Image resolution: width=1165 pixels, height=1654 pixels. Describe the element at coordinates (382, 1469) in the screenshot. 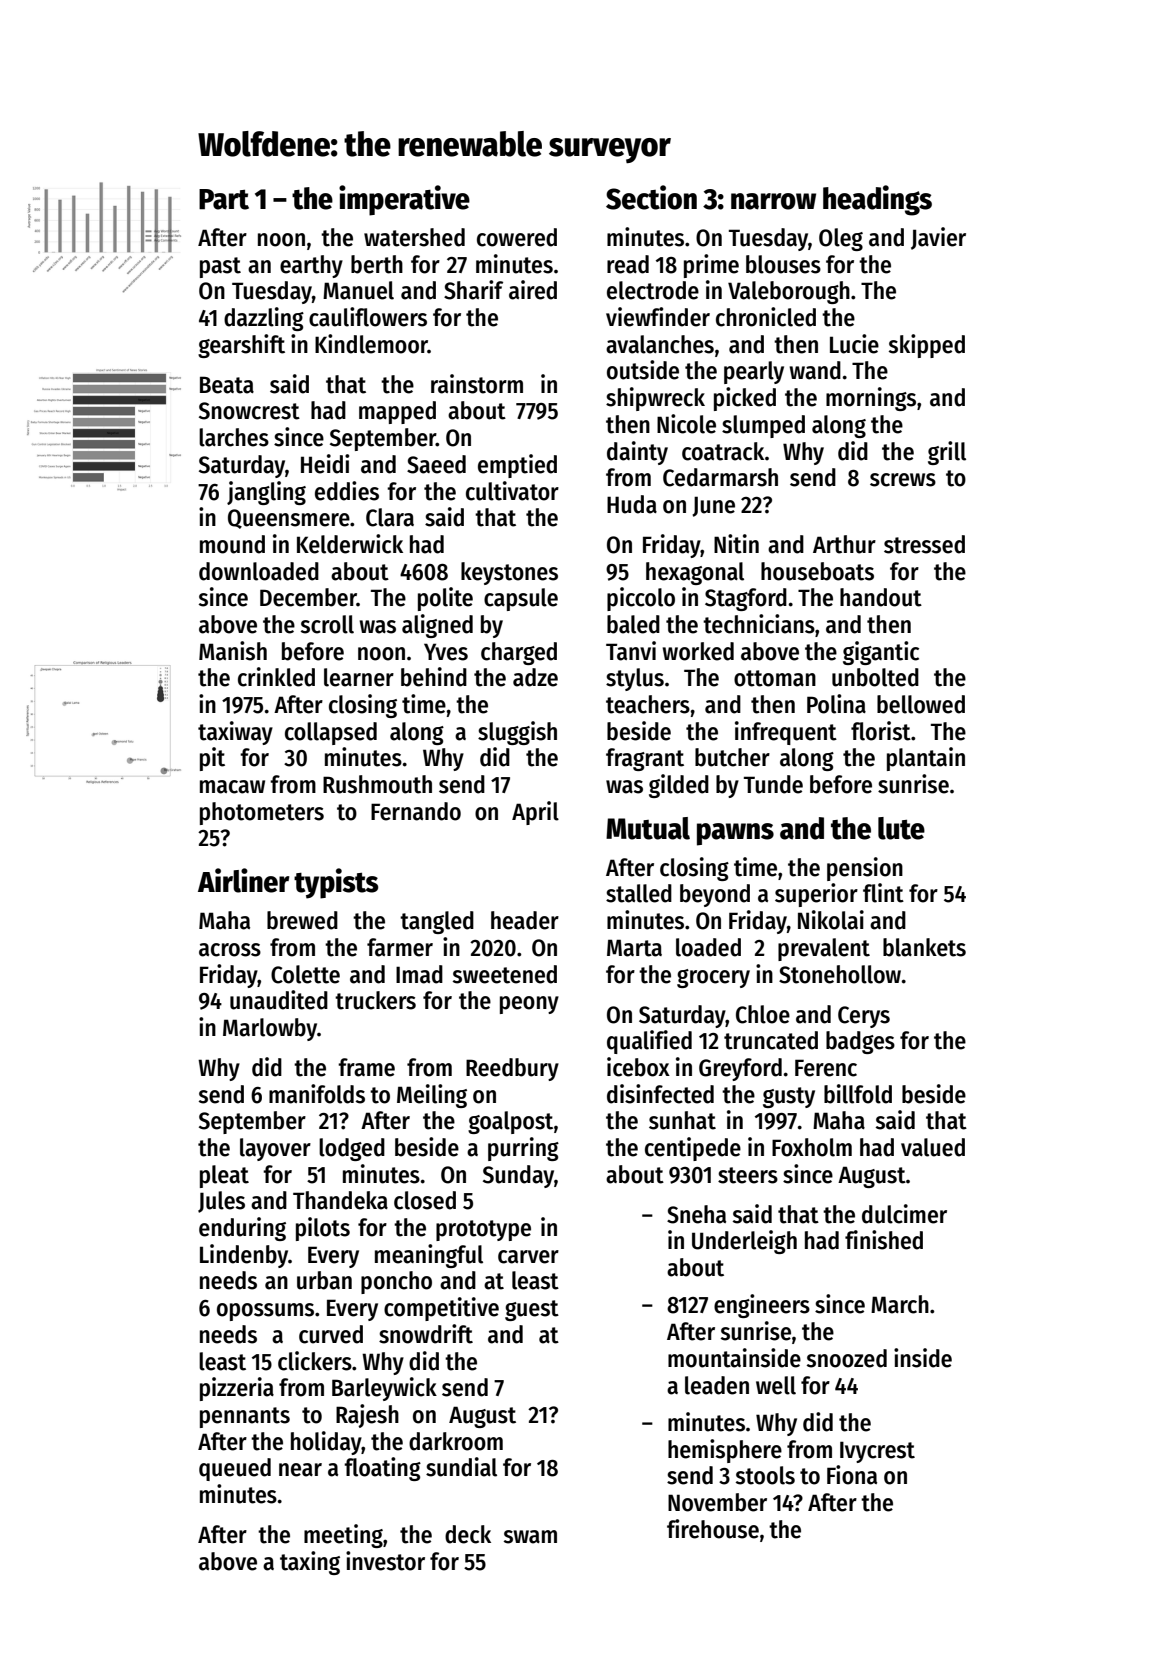

I see `floating` at that location.
